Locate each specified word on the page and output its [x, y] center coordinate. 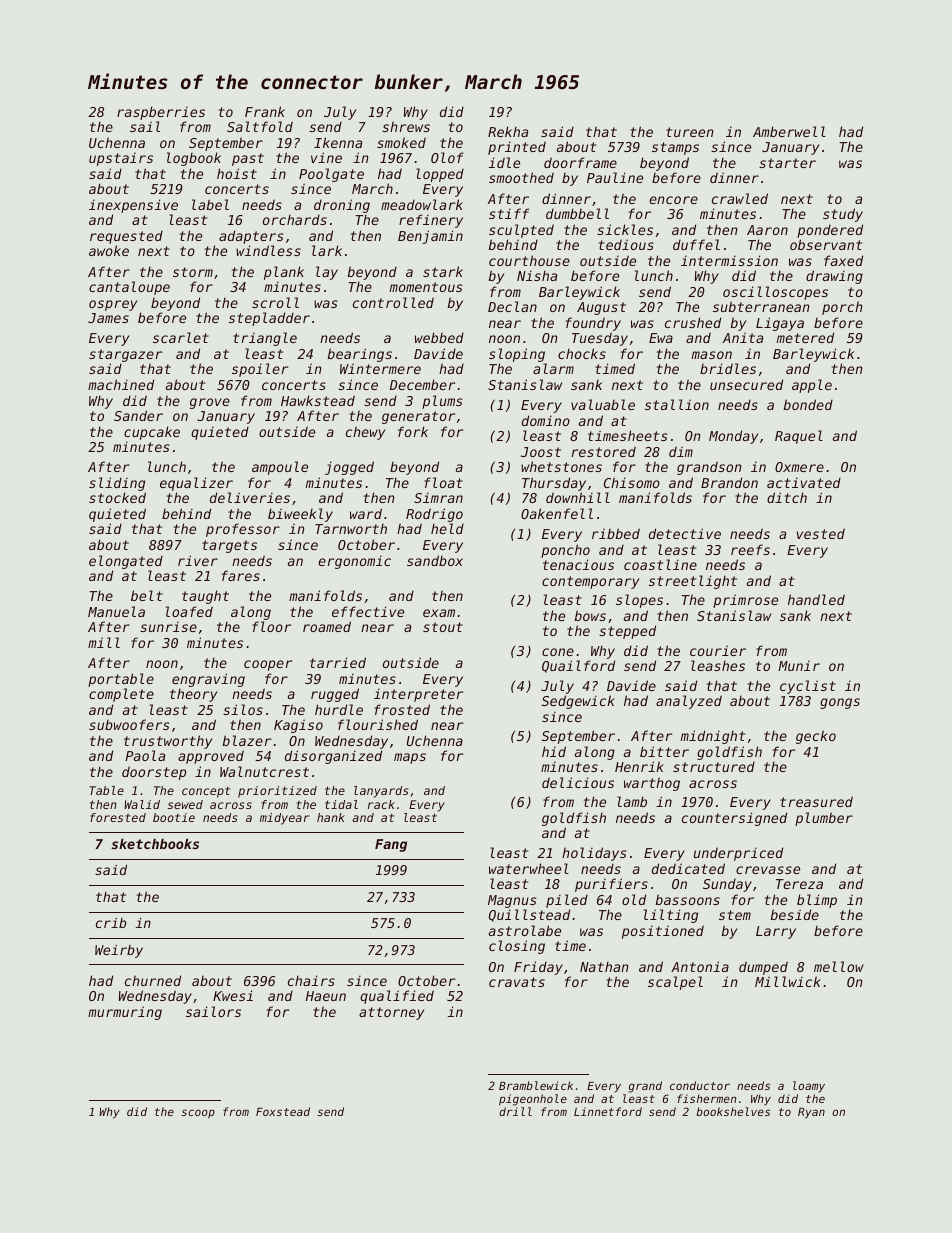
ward [366, 513]
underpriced [738, 854]
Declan [512, 306]
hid [554, 751]
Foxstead [283, 1111]
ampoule [280, 468]
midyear [285, 819]
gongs [840, 703]
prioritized [277, 792]
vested [821, 533]
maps [410, 758]
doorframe [580, 162]
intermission [729, 260]
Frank [265, 111]
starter [787, 163]
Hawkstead [318, 400]
